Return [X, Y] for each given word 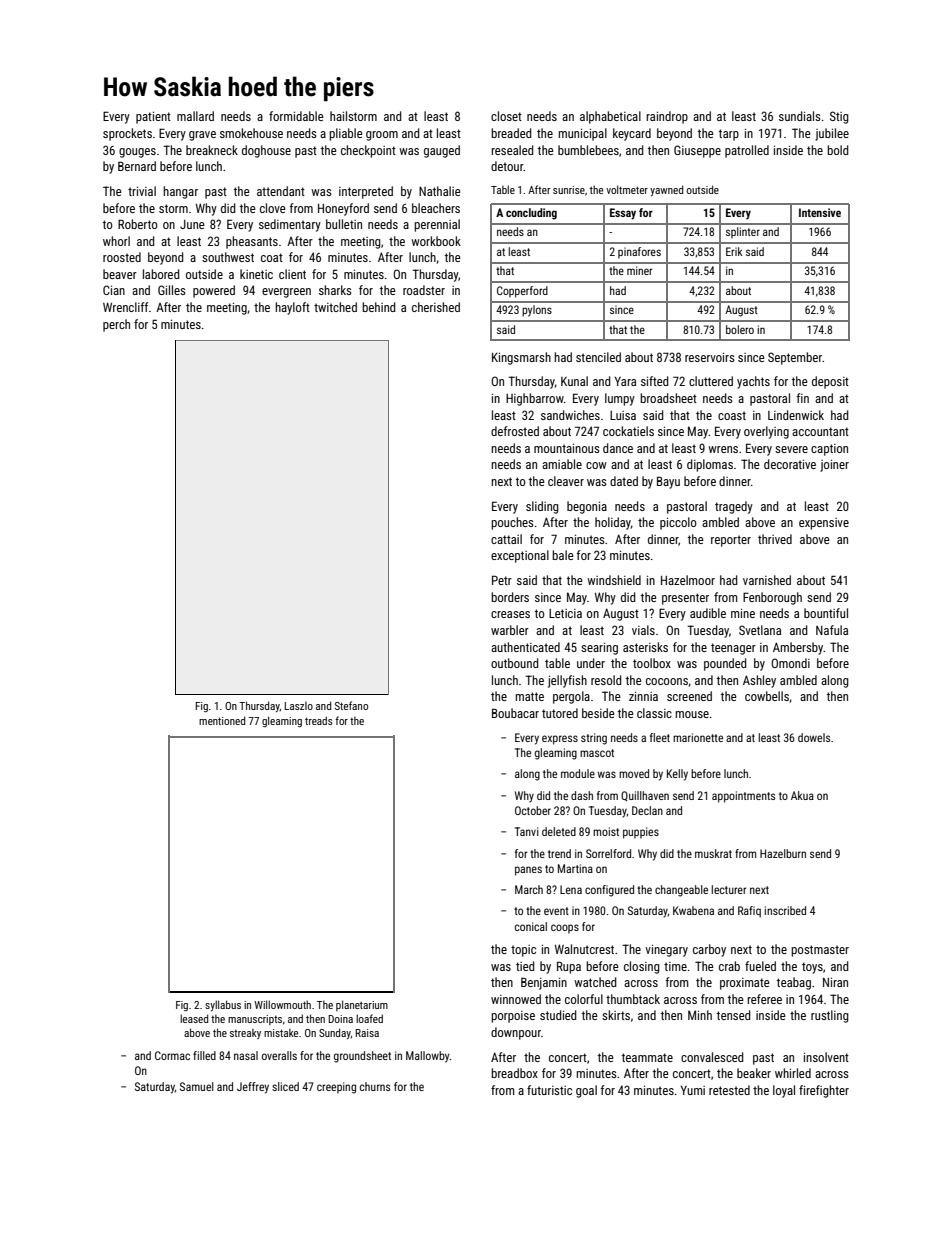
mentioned [222, 720]
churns [375, 1086]
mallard [195, 116]
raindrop [667, 117]
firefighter [824, 1091]
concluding [531, 214]
